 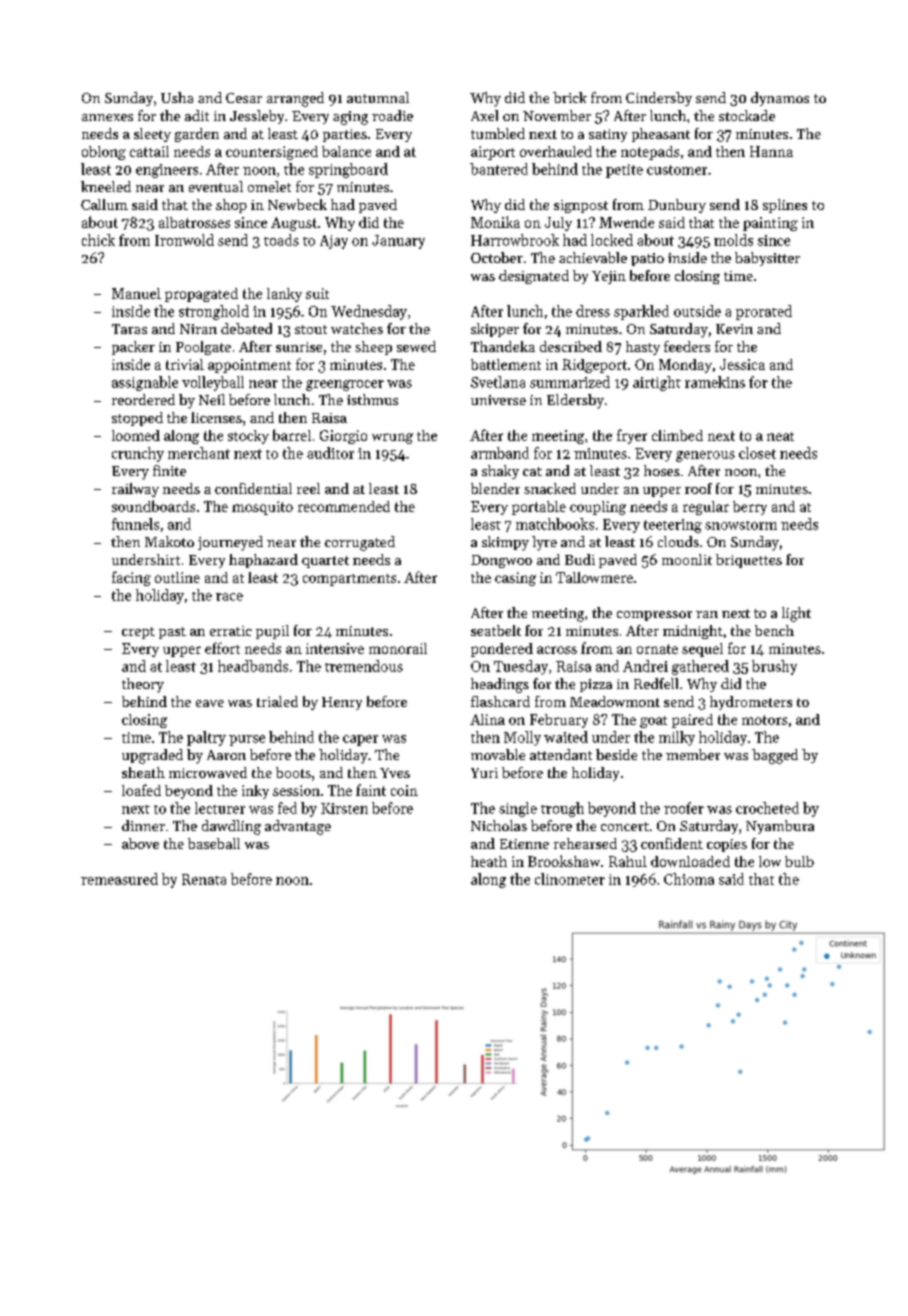 What do you see at coordinates (496, 630) in the screenshot?
I see `seatbelt` at bounding box center [496, 630].
